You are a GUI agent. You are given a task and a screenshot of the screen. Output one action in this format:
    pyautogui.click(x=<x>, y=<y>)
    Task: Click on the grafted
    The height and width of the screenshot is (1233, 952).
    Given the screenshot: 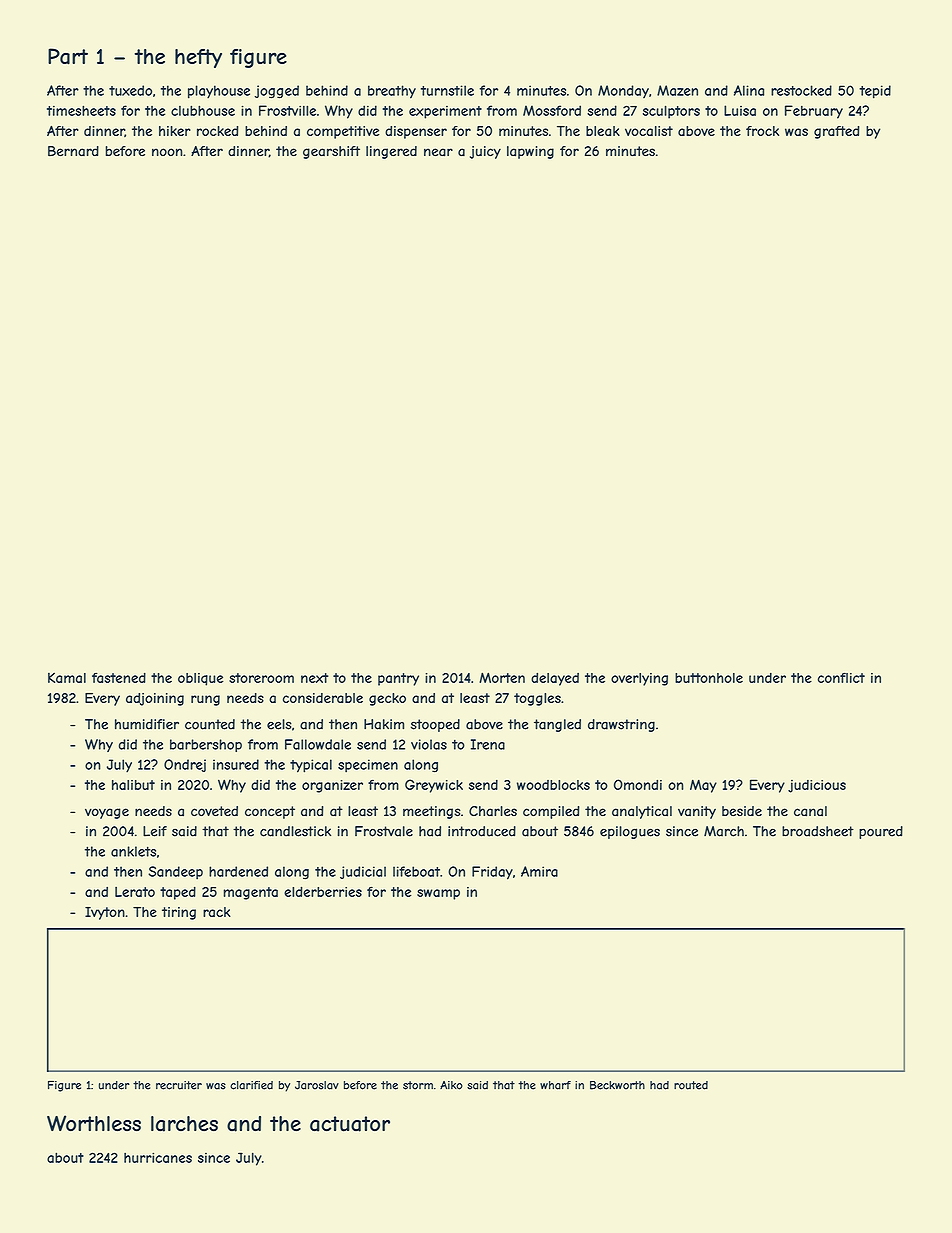 What is the action you would take?
    pyautogui.click(x=836, y=132)
